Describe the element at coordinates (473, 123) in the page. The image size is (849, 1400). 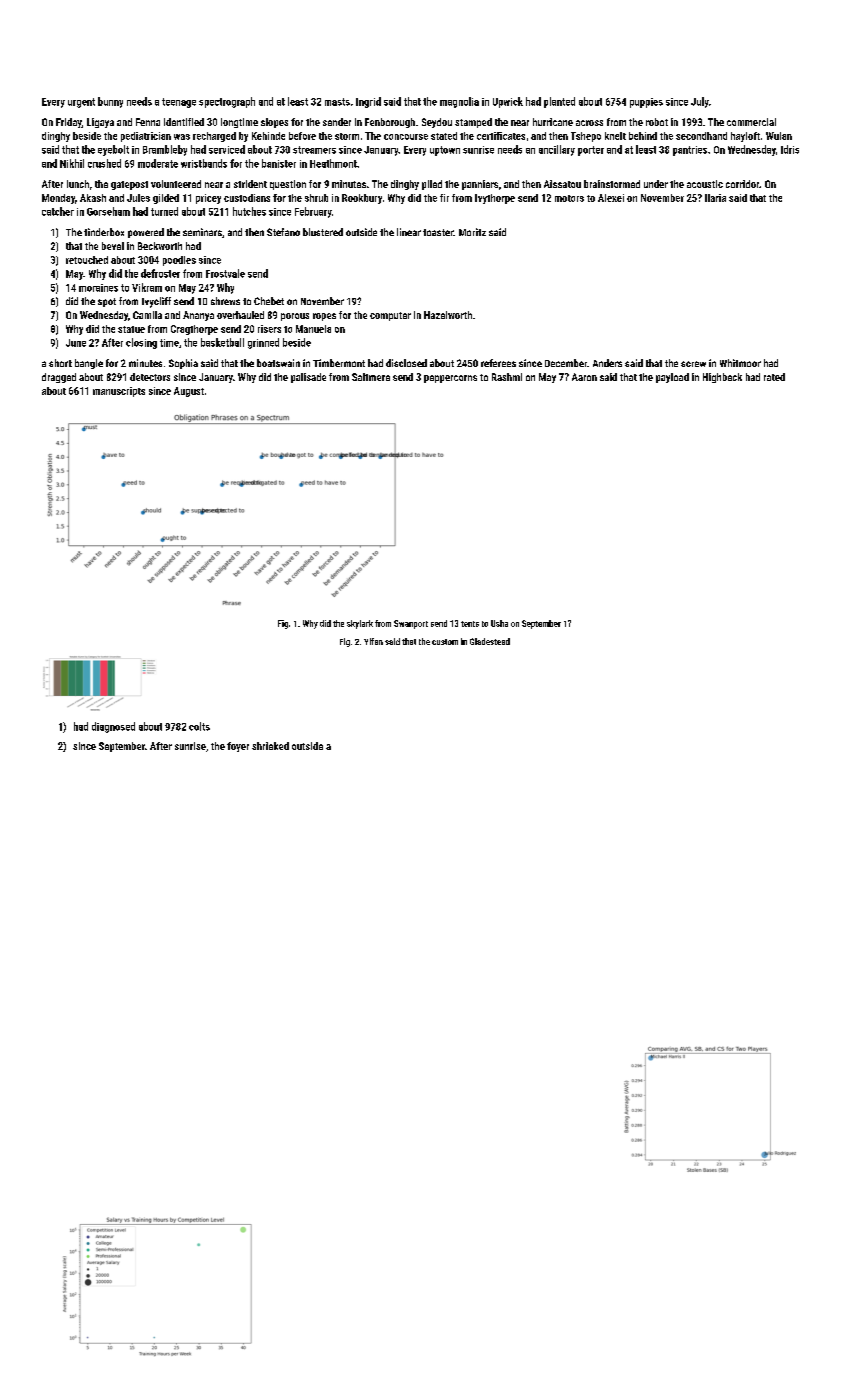
I see `stamped` at that location.
